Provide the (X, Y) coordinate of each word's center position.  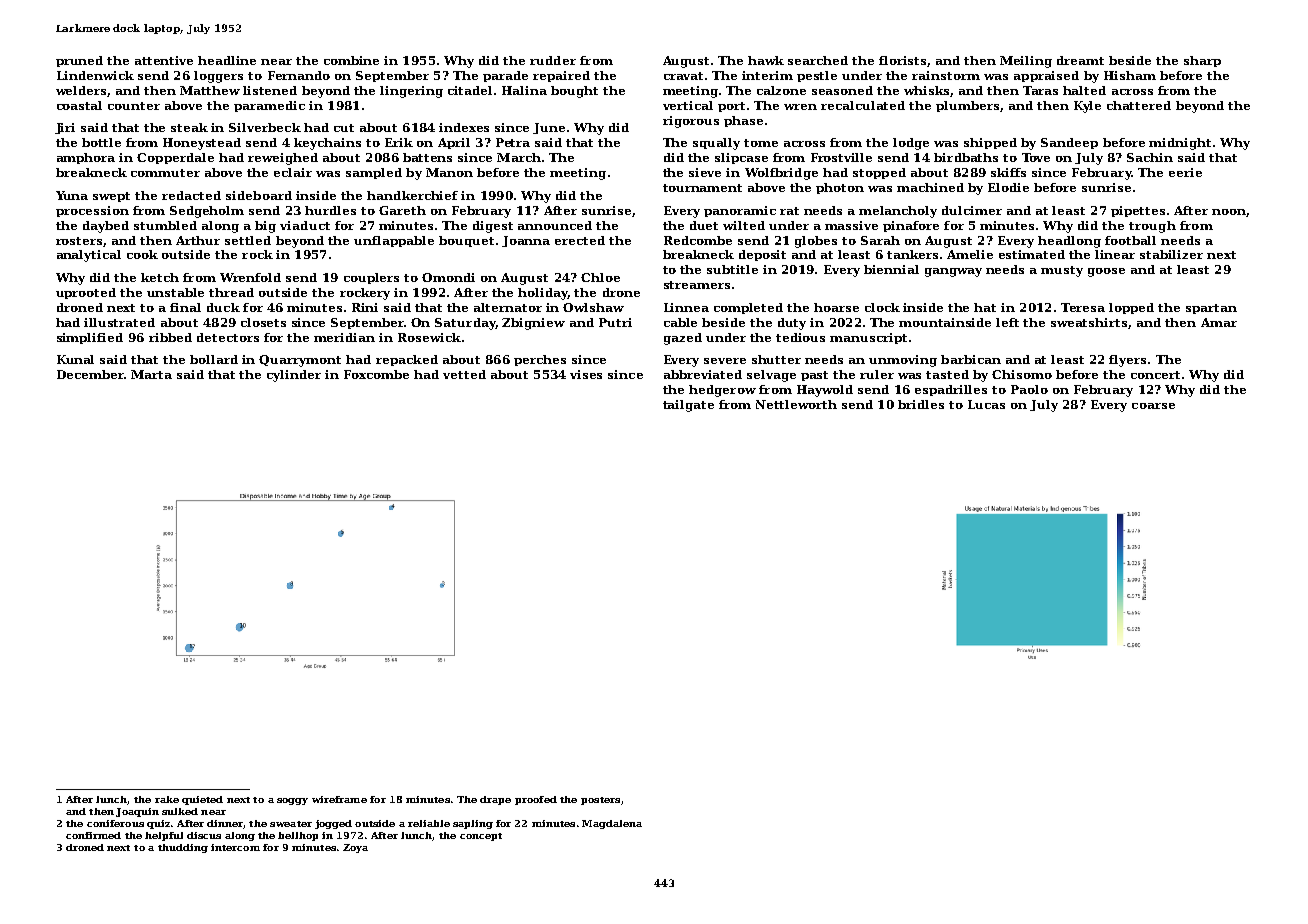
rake (167, 799)
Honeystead (202, 144)
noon (1229, 212)
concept (481, 837)
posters (600, 801)
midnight (1180, 144)
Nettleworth (796, 404)
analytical (89, 256)
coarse (1153, 406)
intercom (235, 847)
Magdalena (612, 824)
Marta (151, 374)
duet (704, 225)
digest (493, 227)
